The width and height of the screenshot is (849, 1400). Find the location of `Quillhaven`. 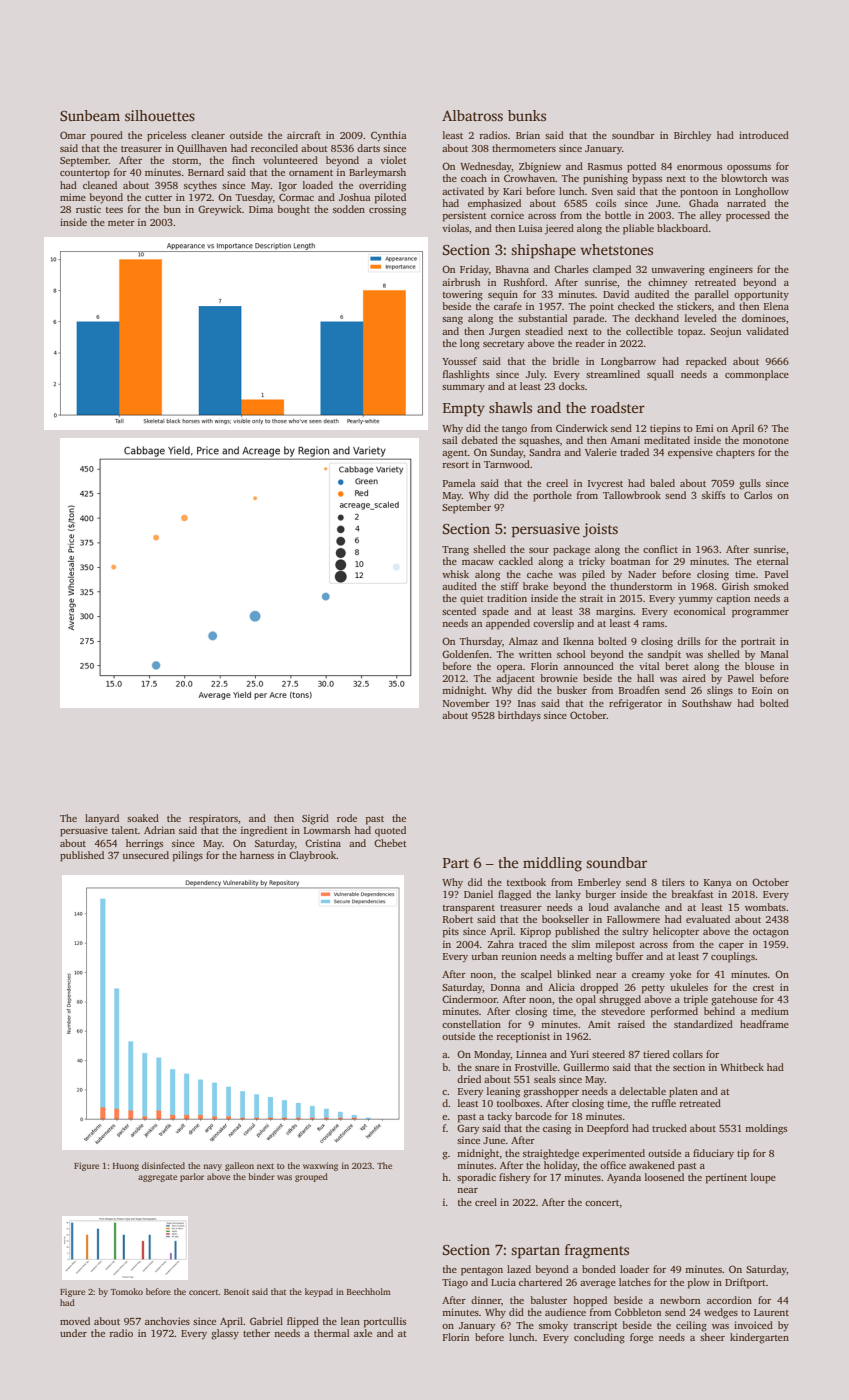

Quillhaven is located at coordinates (202, 149).
